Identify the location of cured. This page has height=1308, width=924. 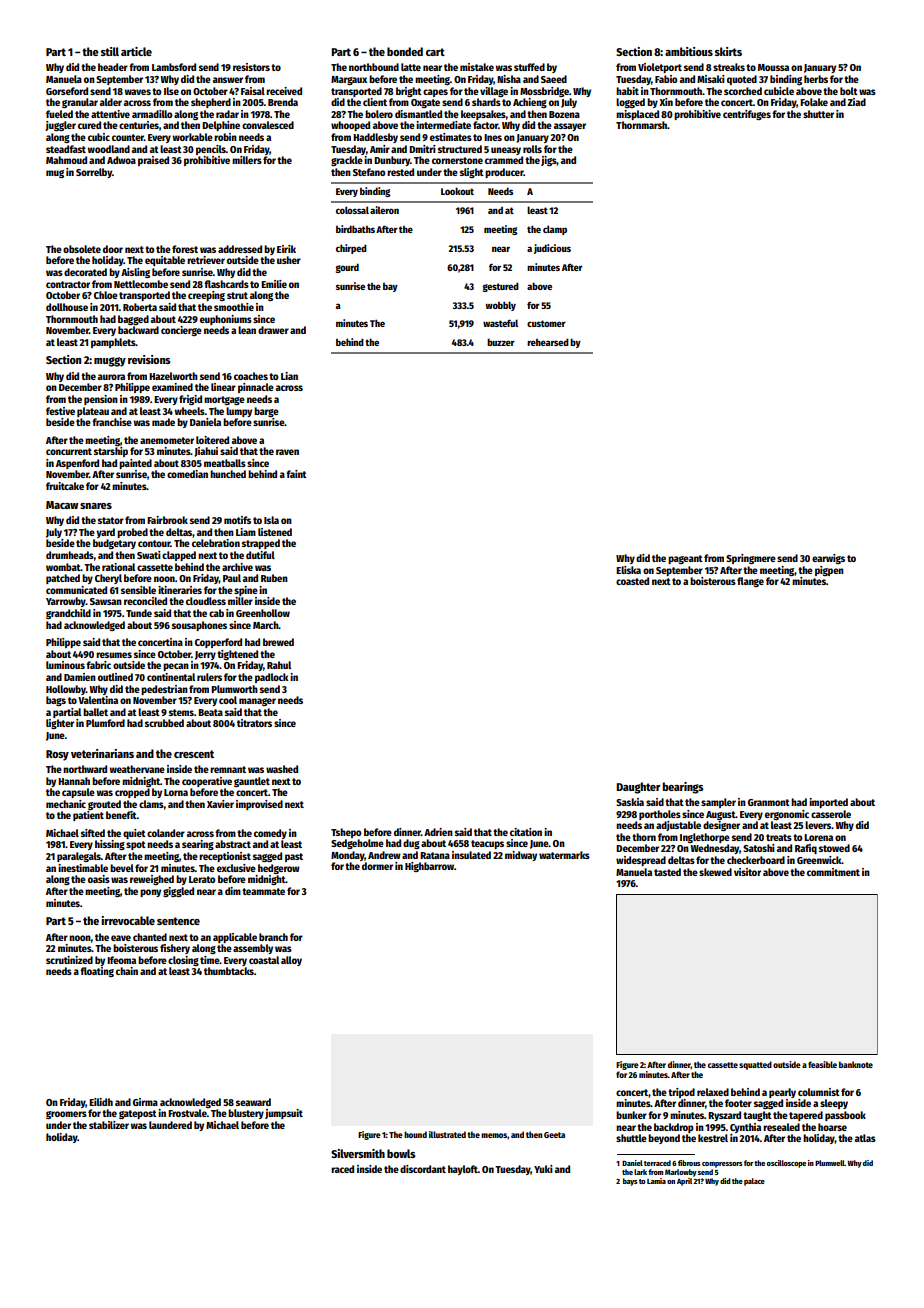
(89, 125).
